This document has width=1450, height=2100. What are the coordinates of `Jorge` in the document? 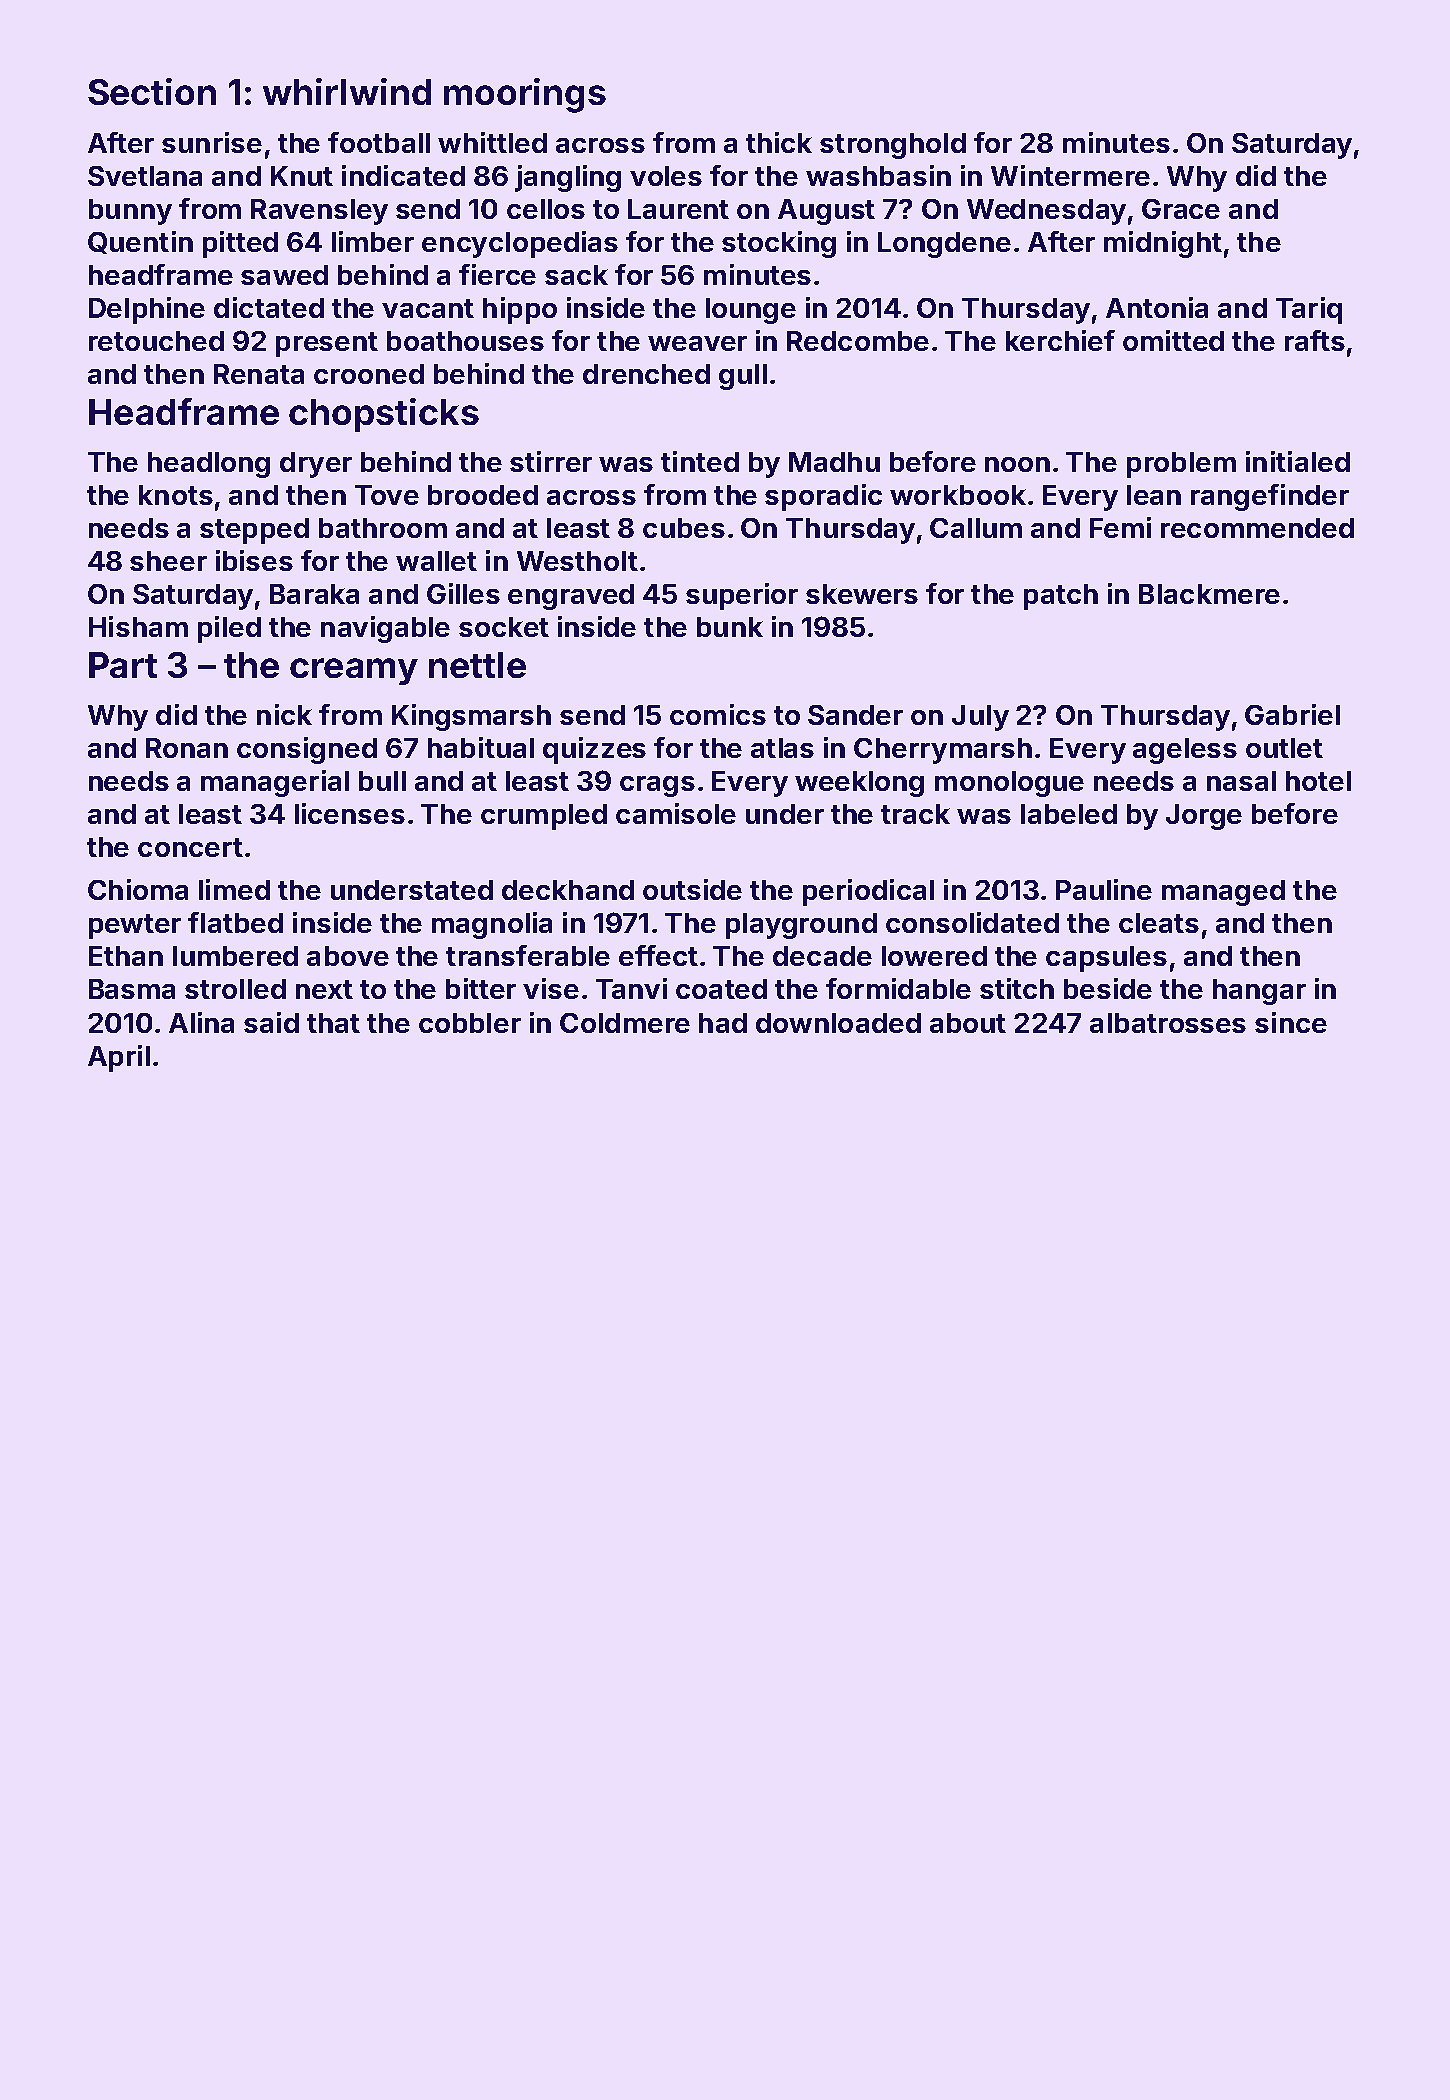 It's located at (1204, 817).
